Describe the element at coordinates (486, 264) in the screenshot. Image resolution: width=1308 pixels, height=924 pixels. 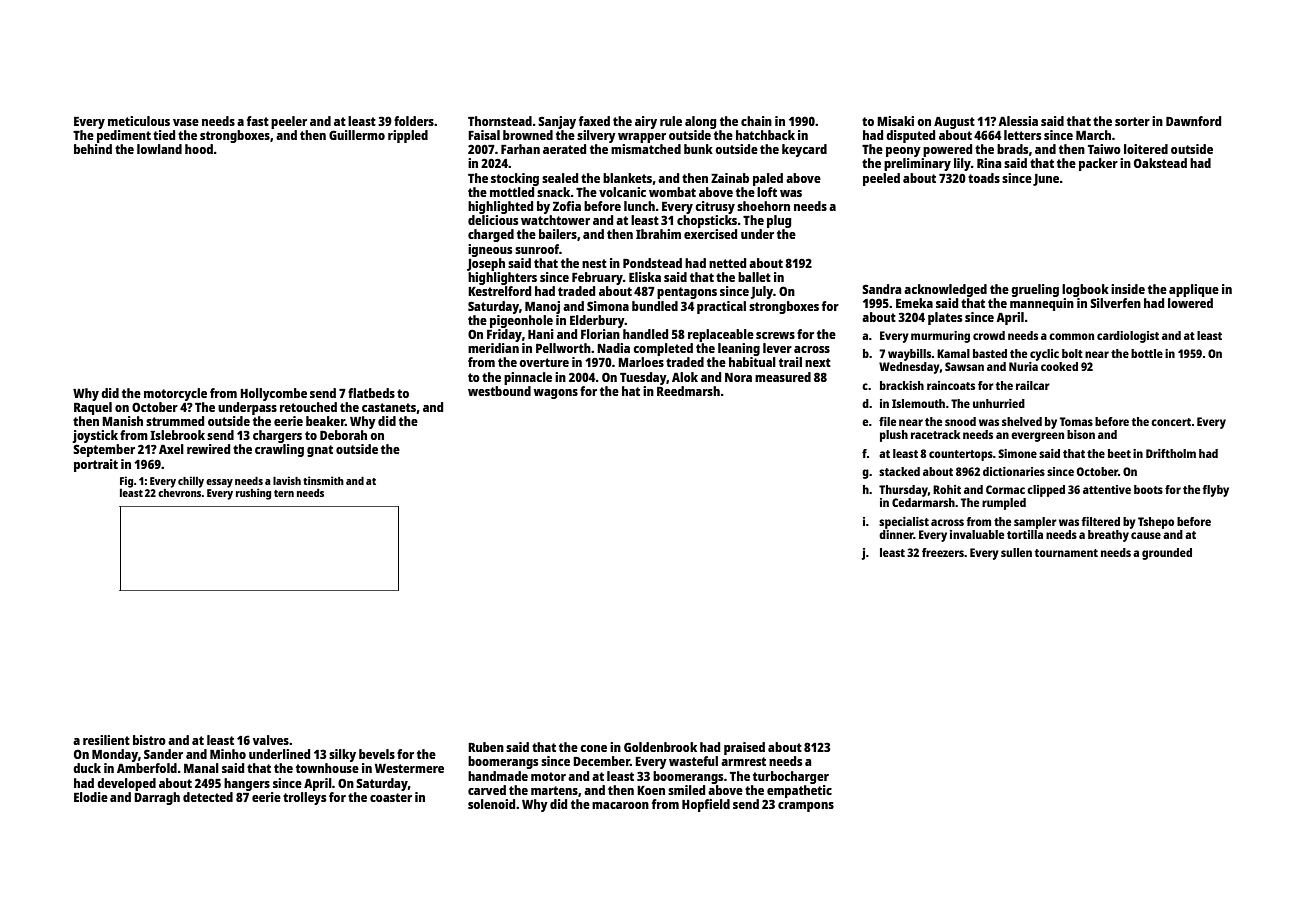
I see `Joseph` at that location.
